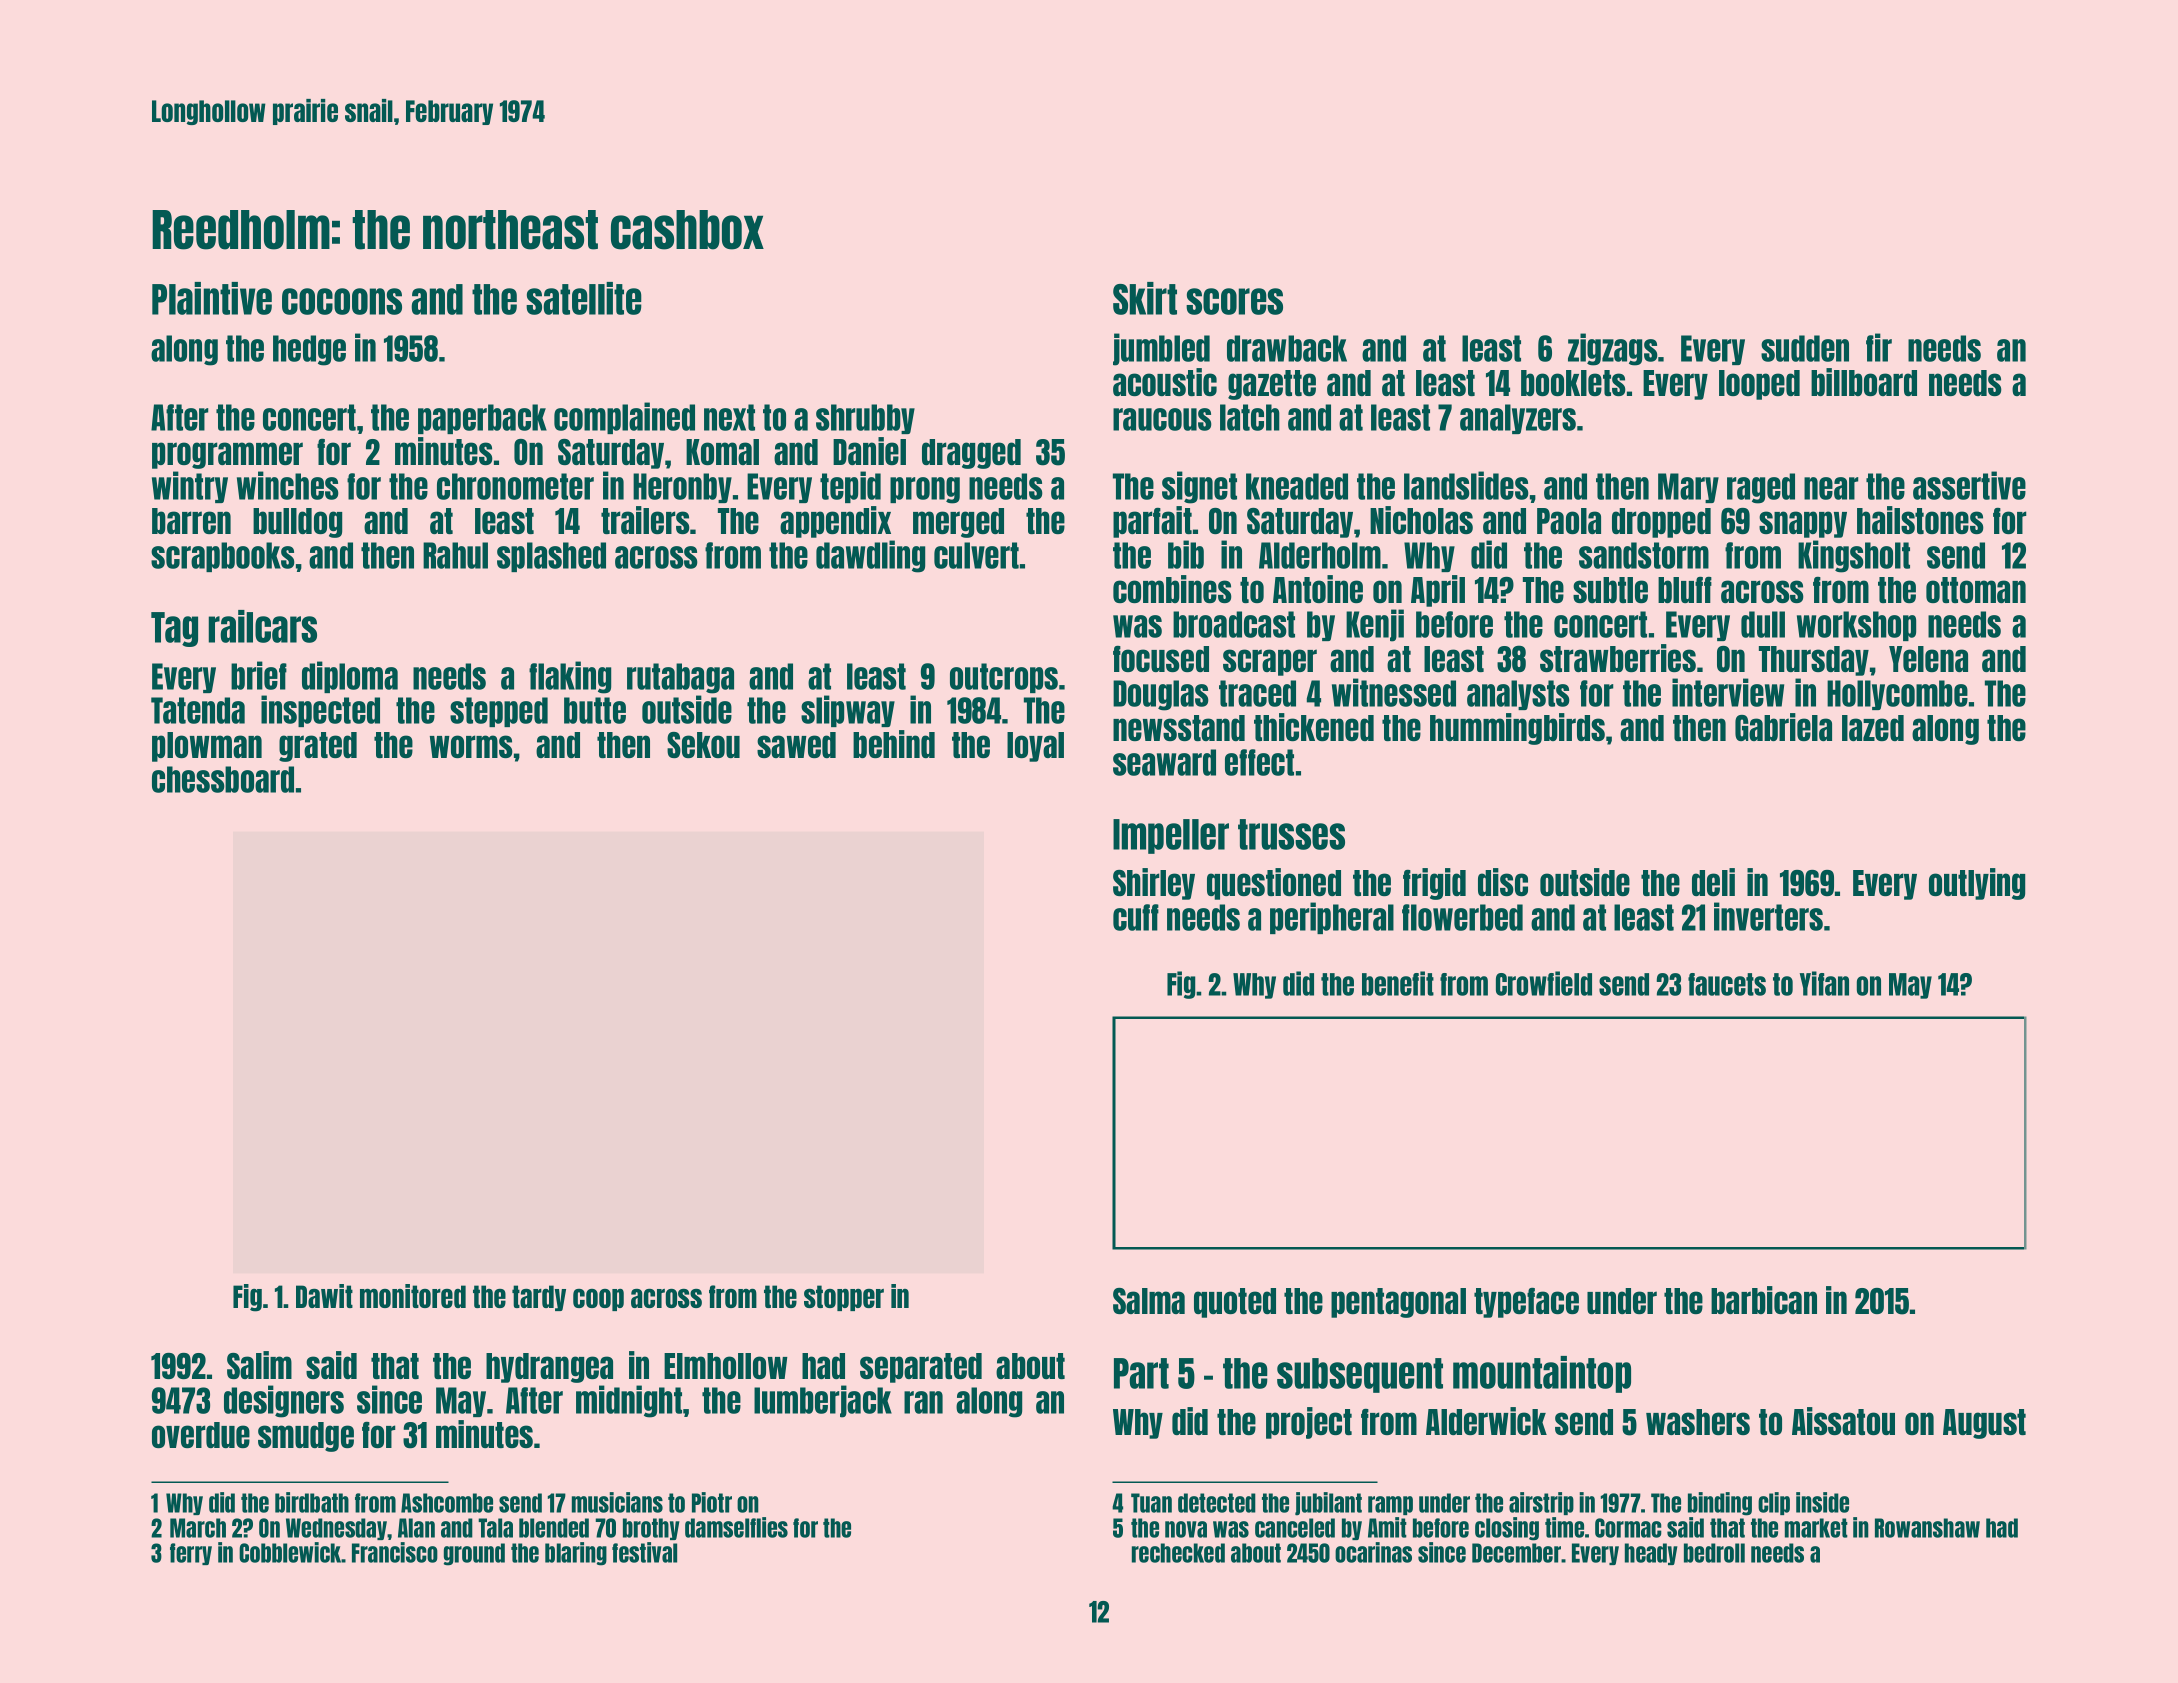  Describe the element at coordinates (1145, 298) in the screenshot. I see `Skirt` at that location.
